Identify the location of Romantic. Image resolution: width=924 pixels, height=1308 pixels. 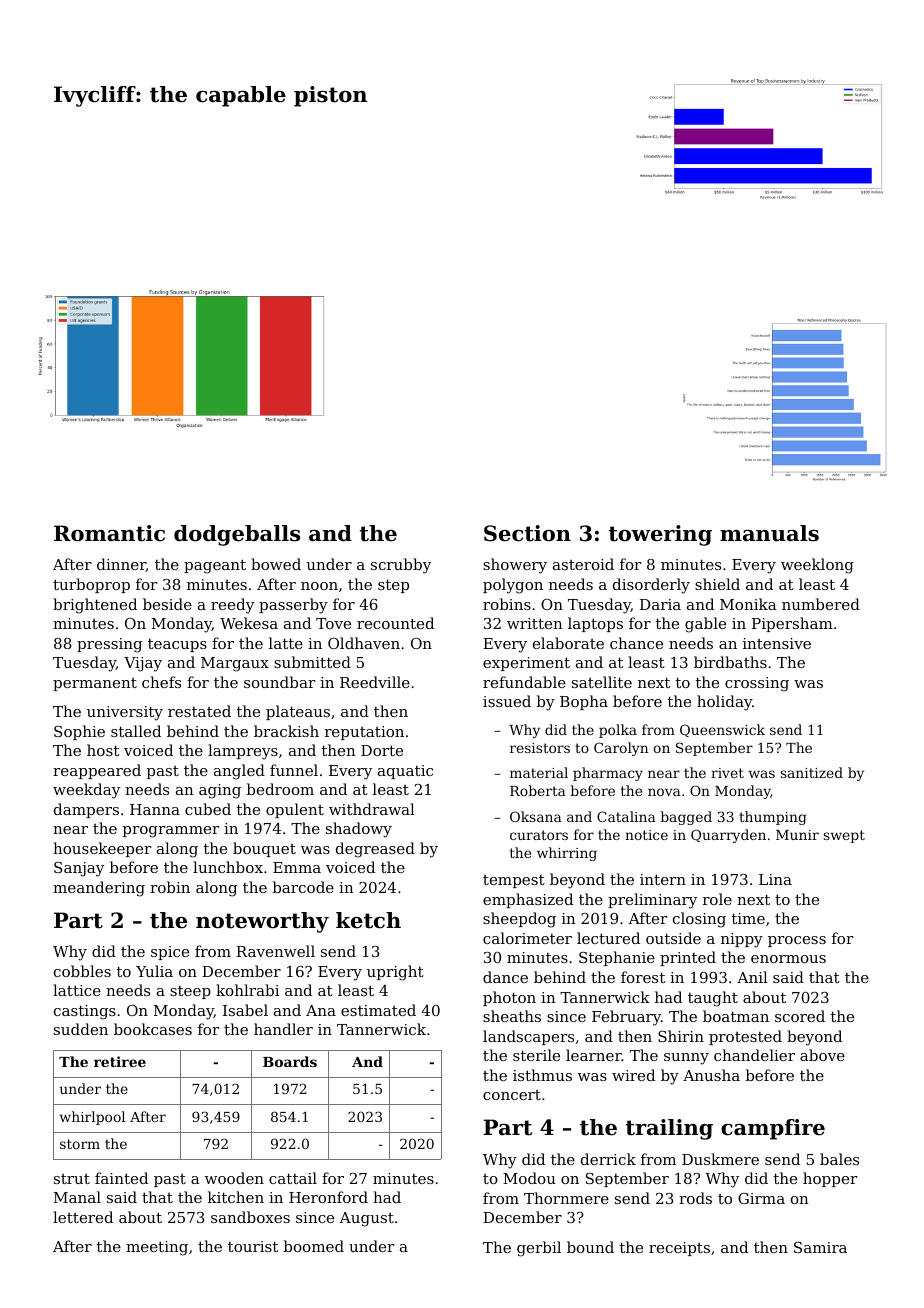
(109, 533).
